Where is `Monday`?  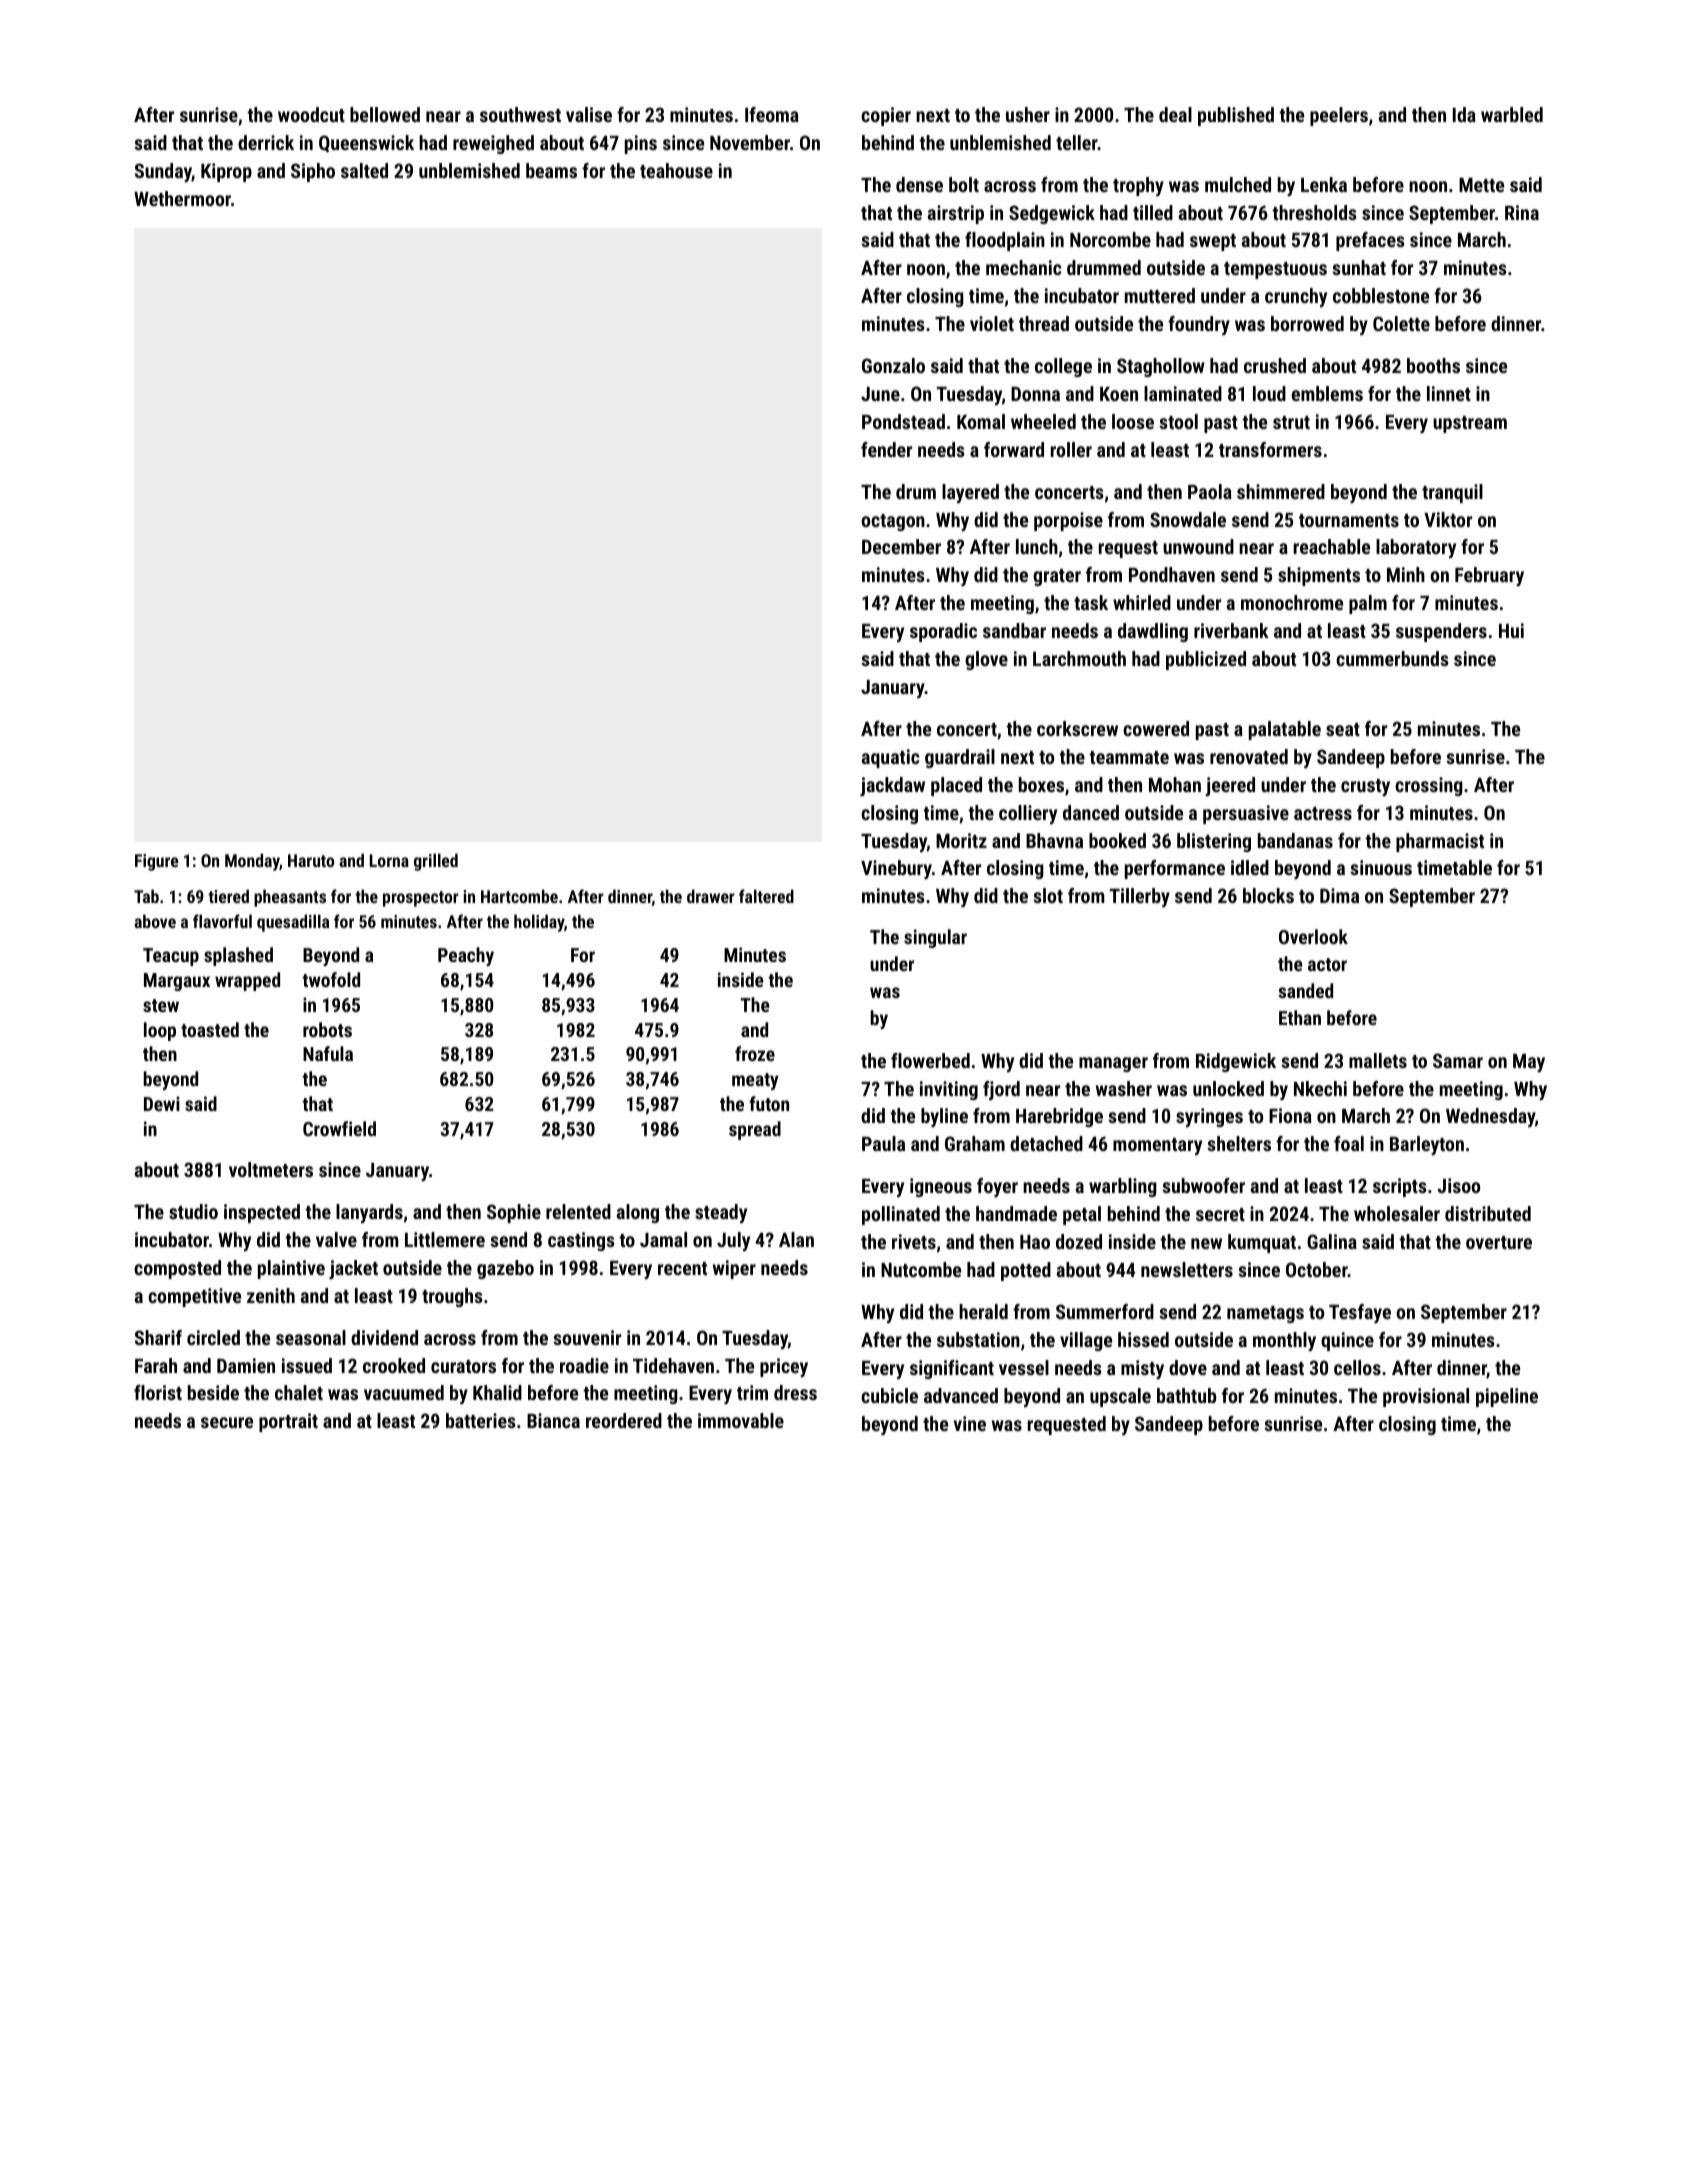
Monday is located at coordinates (252, 862).
